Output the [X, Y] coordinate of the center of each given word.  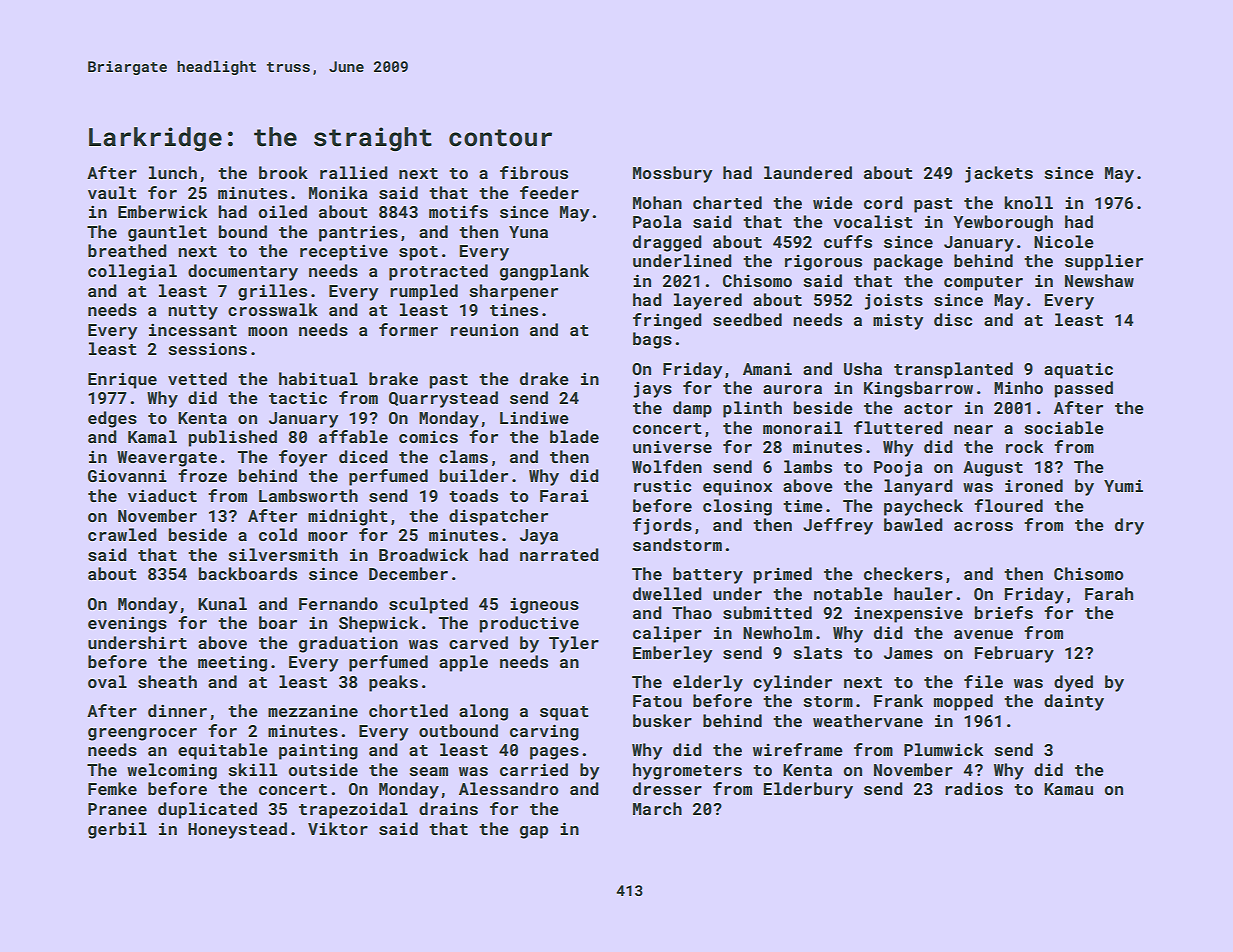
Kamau [1068, 789]
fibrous [534, 172]
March [657, 808]
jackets [999, 174]
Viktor [338, 828]
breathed [127, 250]
